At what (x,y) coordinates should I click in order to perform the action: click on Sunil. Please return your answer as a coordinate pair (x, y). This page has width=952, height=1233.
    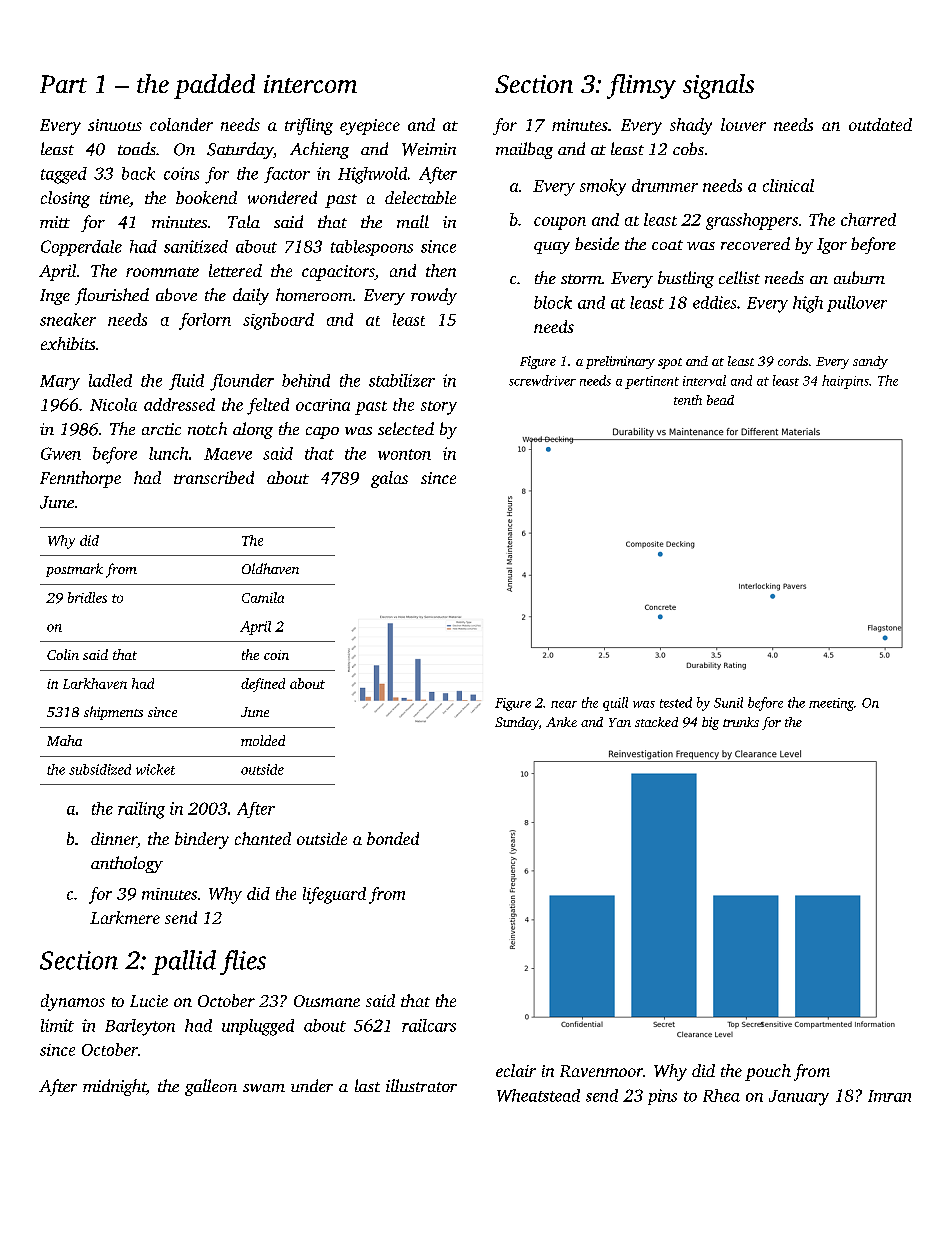
    Looking at the image, I should click on (728, 702).
